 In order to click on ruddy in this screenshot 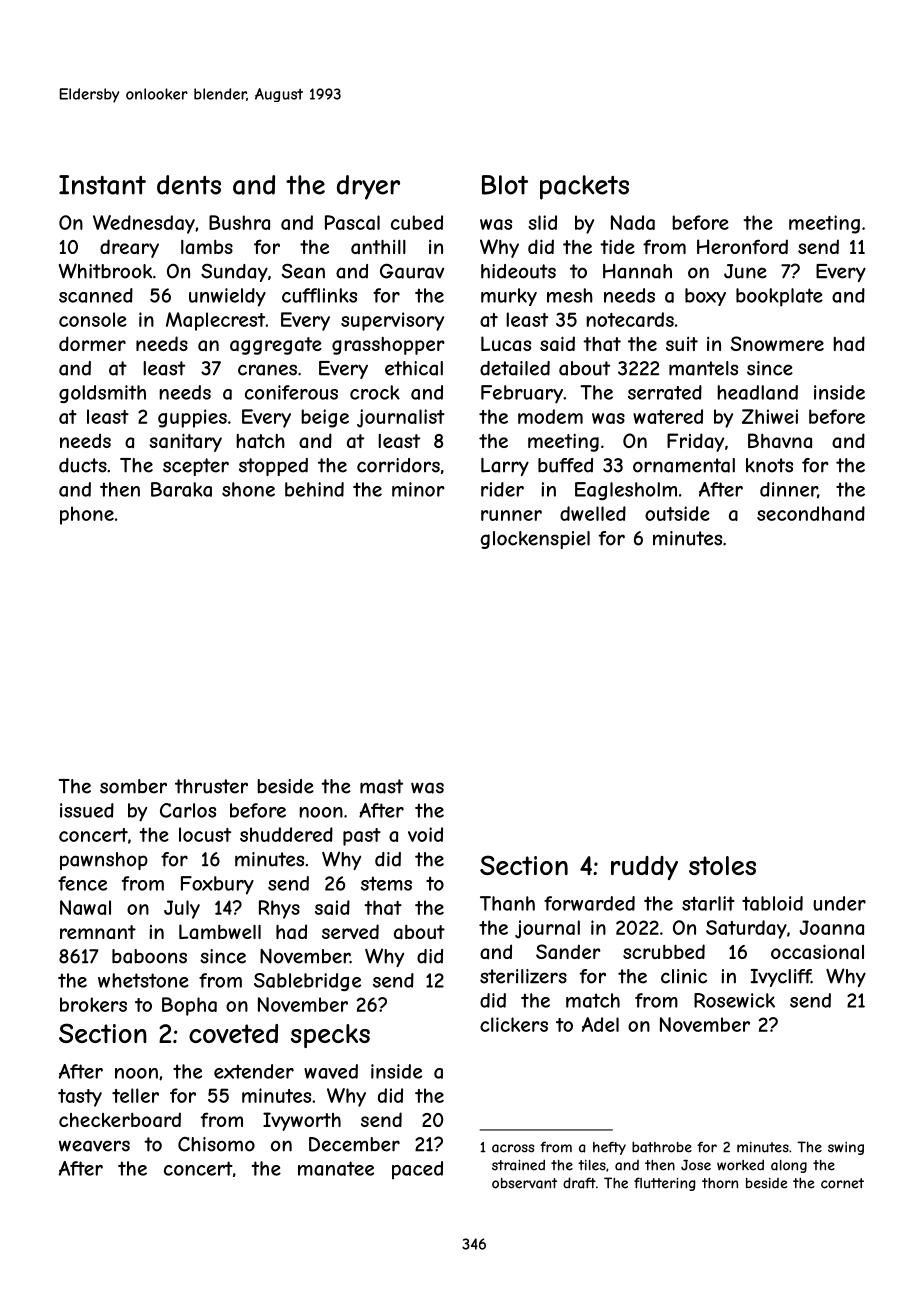, I will do `click(644, 868)`.
